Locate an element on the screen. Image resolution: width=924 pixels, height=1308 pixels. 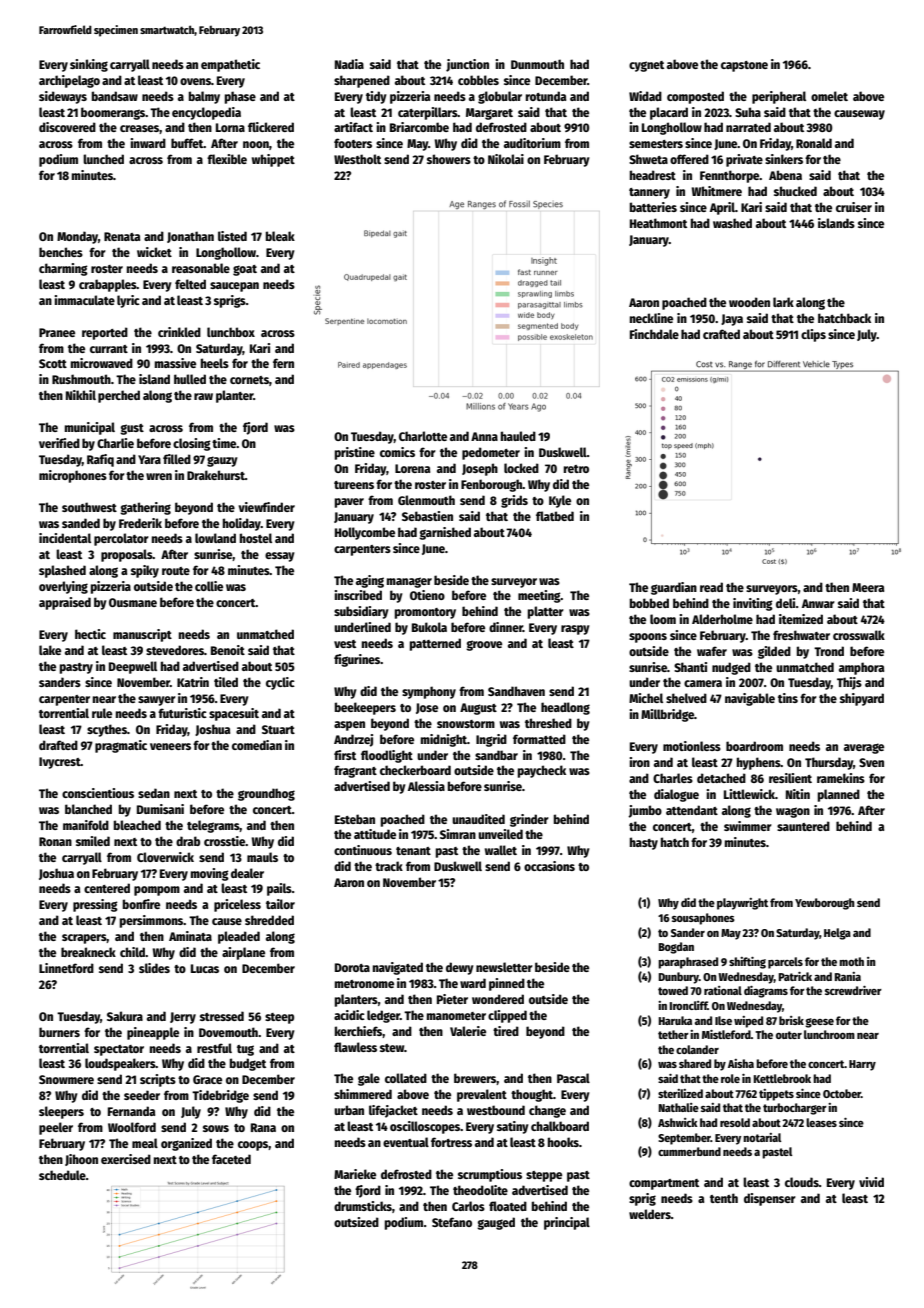
narrated is located at coordinates (748, 127).
